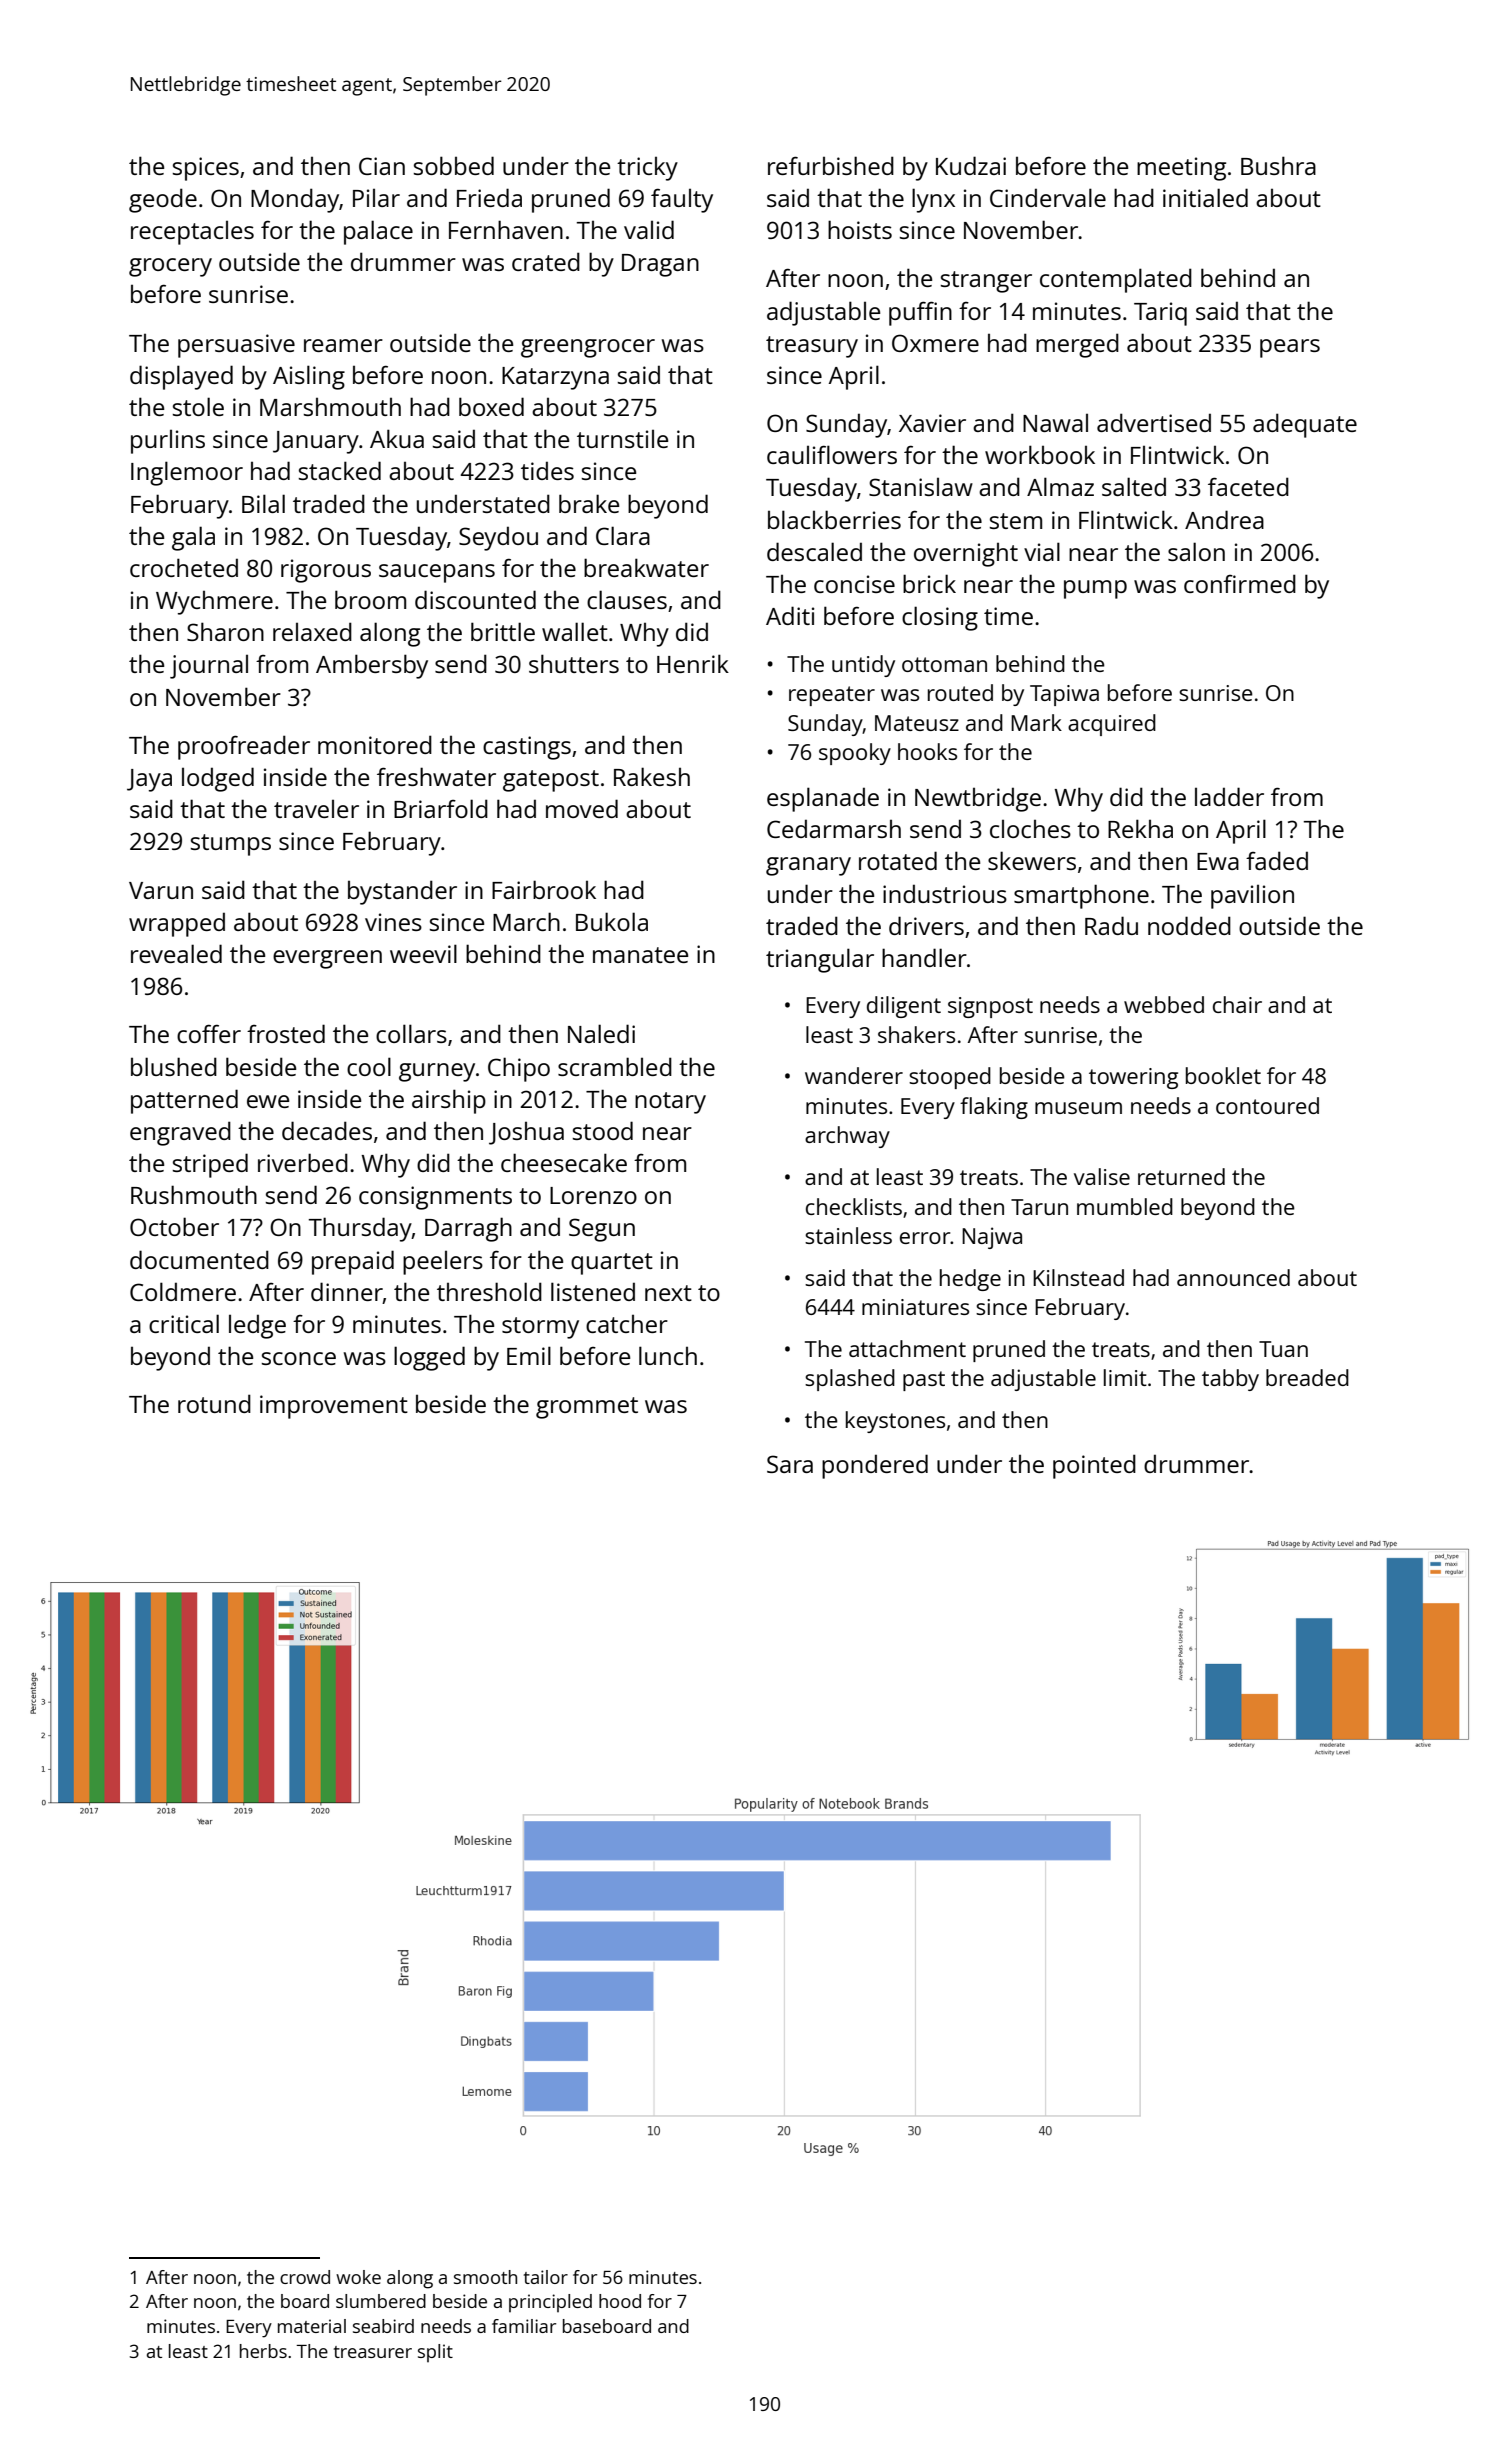 This image has height=2464, width=1496. What do you see at coordinates (546, 2277) in the image?
I see `tailor` at bounding box center [546, 2277].
